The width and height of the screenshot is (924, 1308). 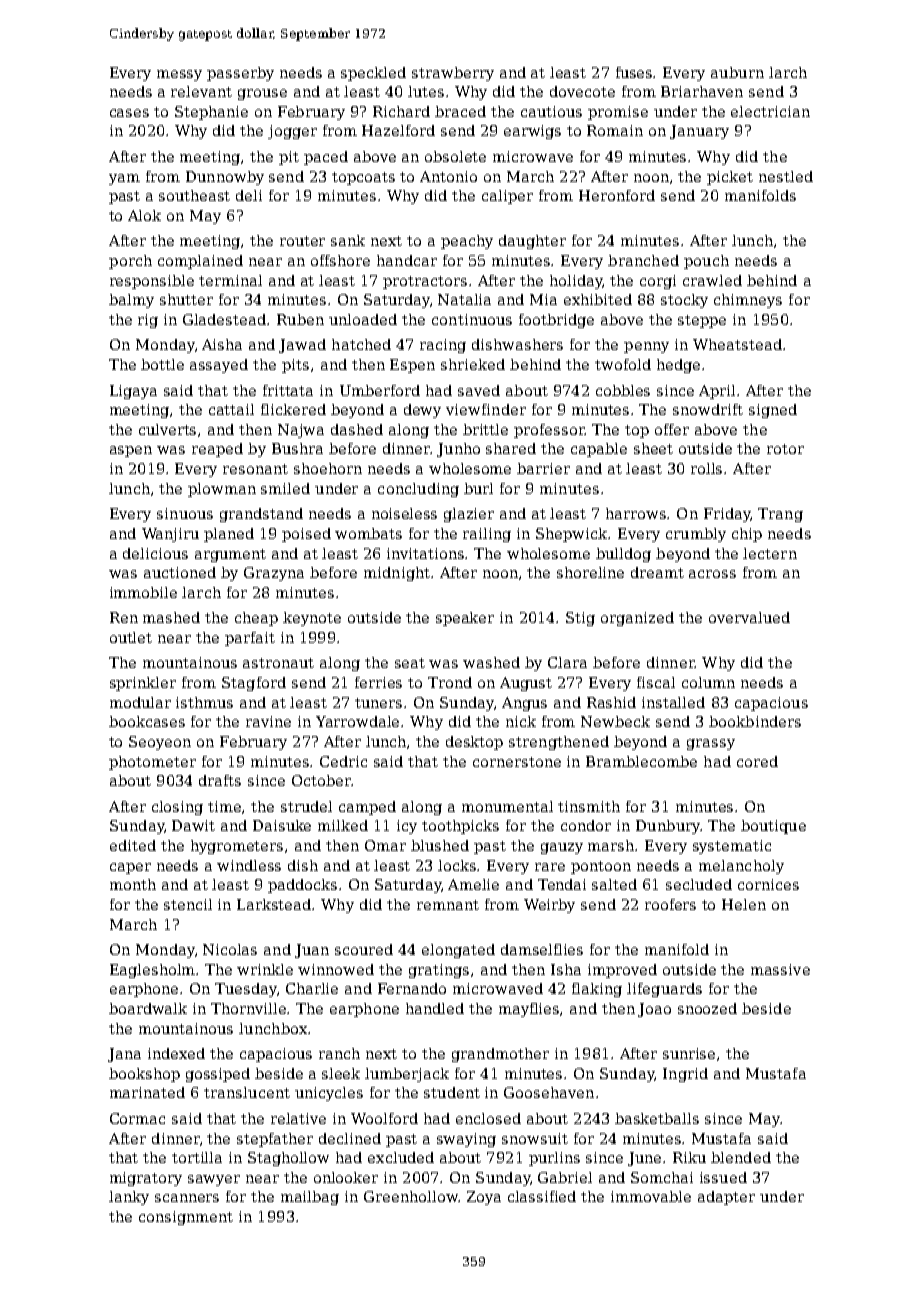 What do you see at coordinates (549, 431) in the screenshot?
I see `professor` at bounding box center [549, 431].
